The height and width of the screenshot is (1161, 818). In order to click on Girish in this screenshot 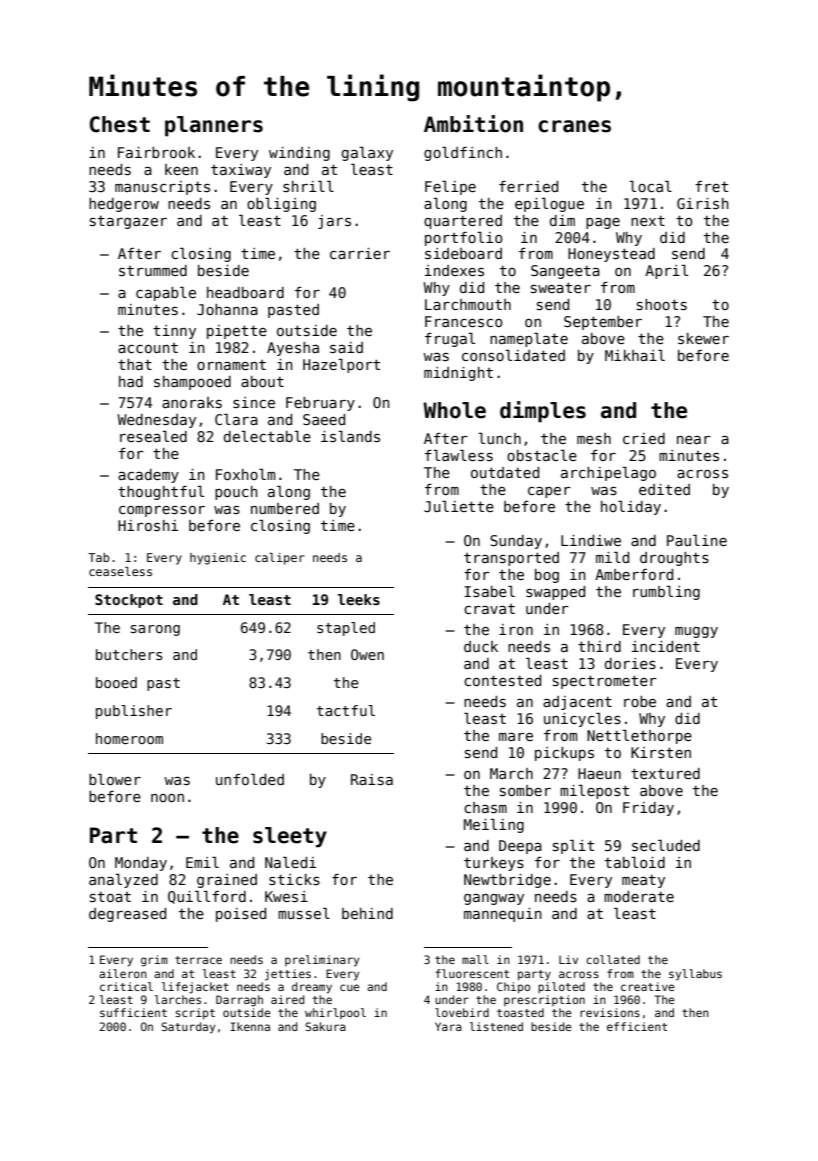, I will do `click(703, 203)`.
